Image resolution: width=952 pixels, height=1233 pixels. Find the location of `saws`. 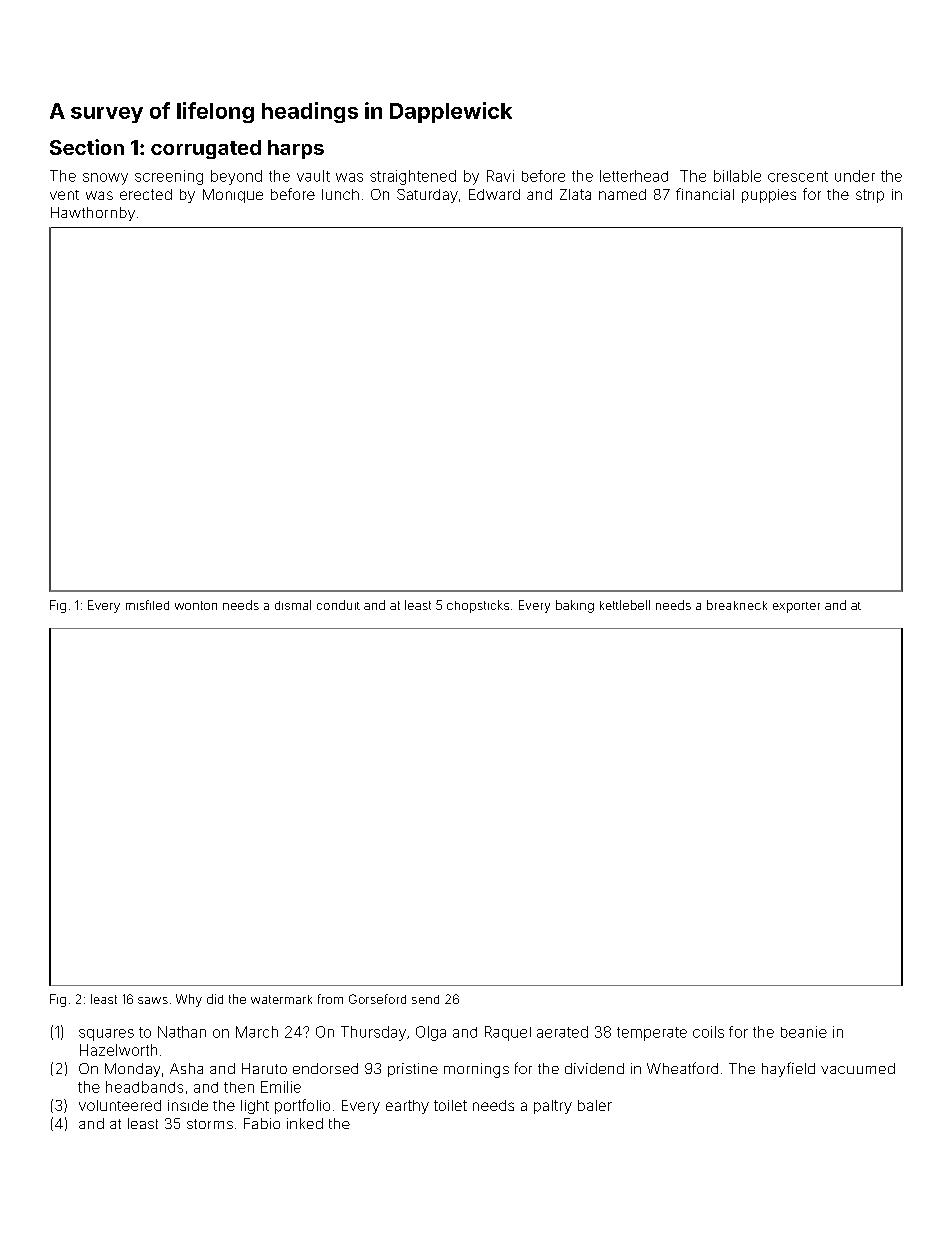

saws is located at coordinates (153, 1000).
